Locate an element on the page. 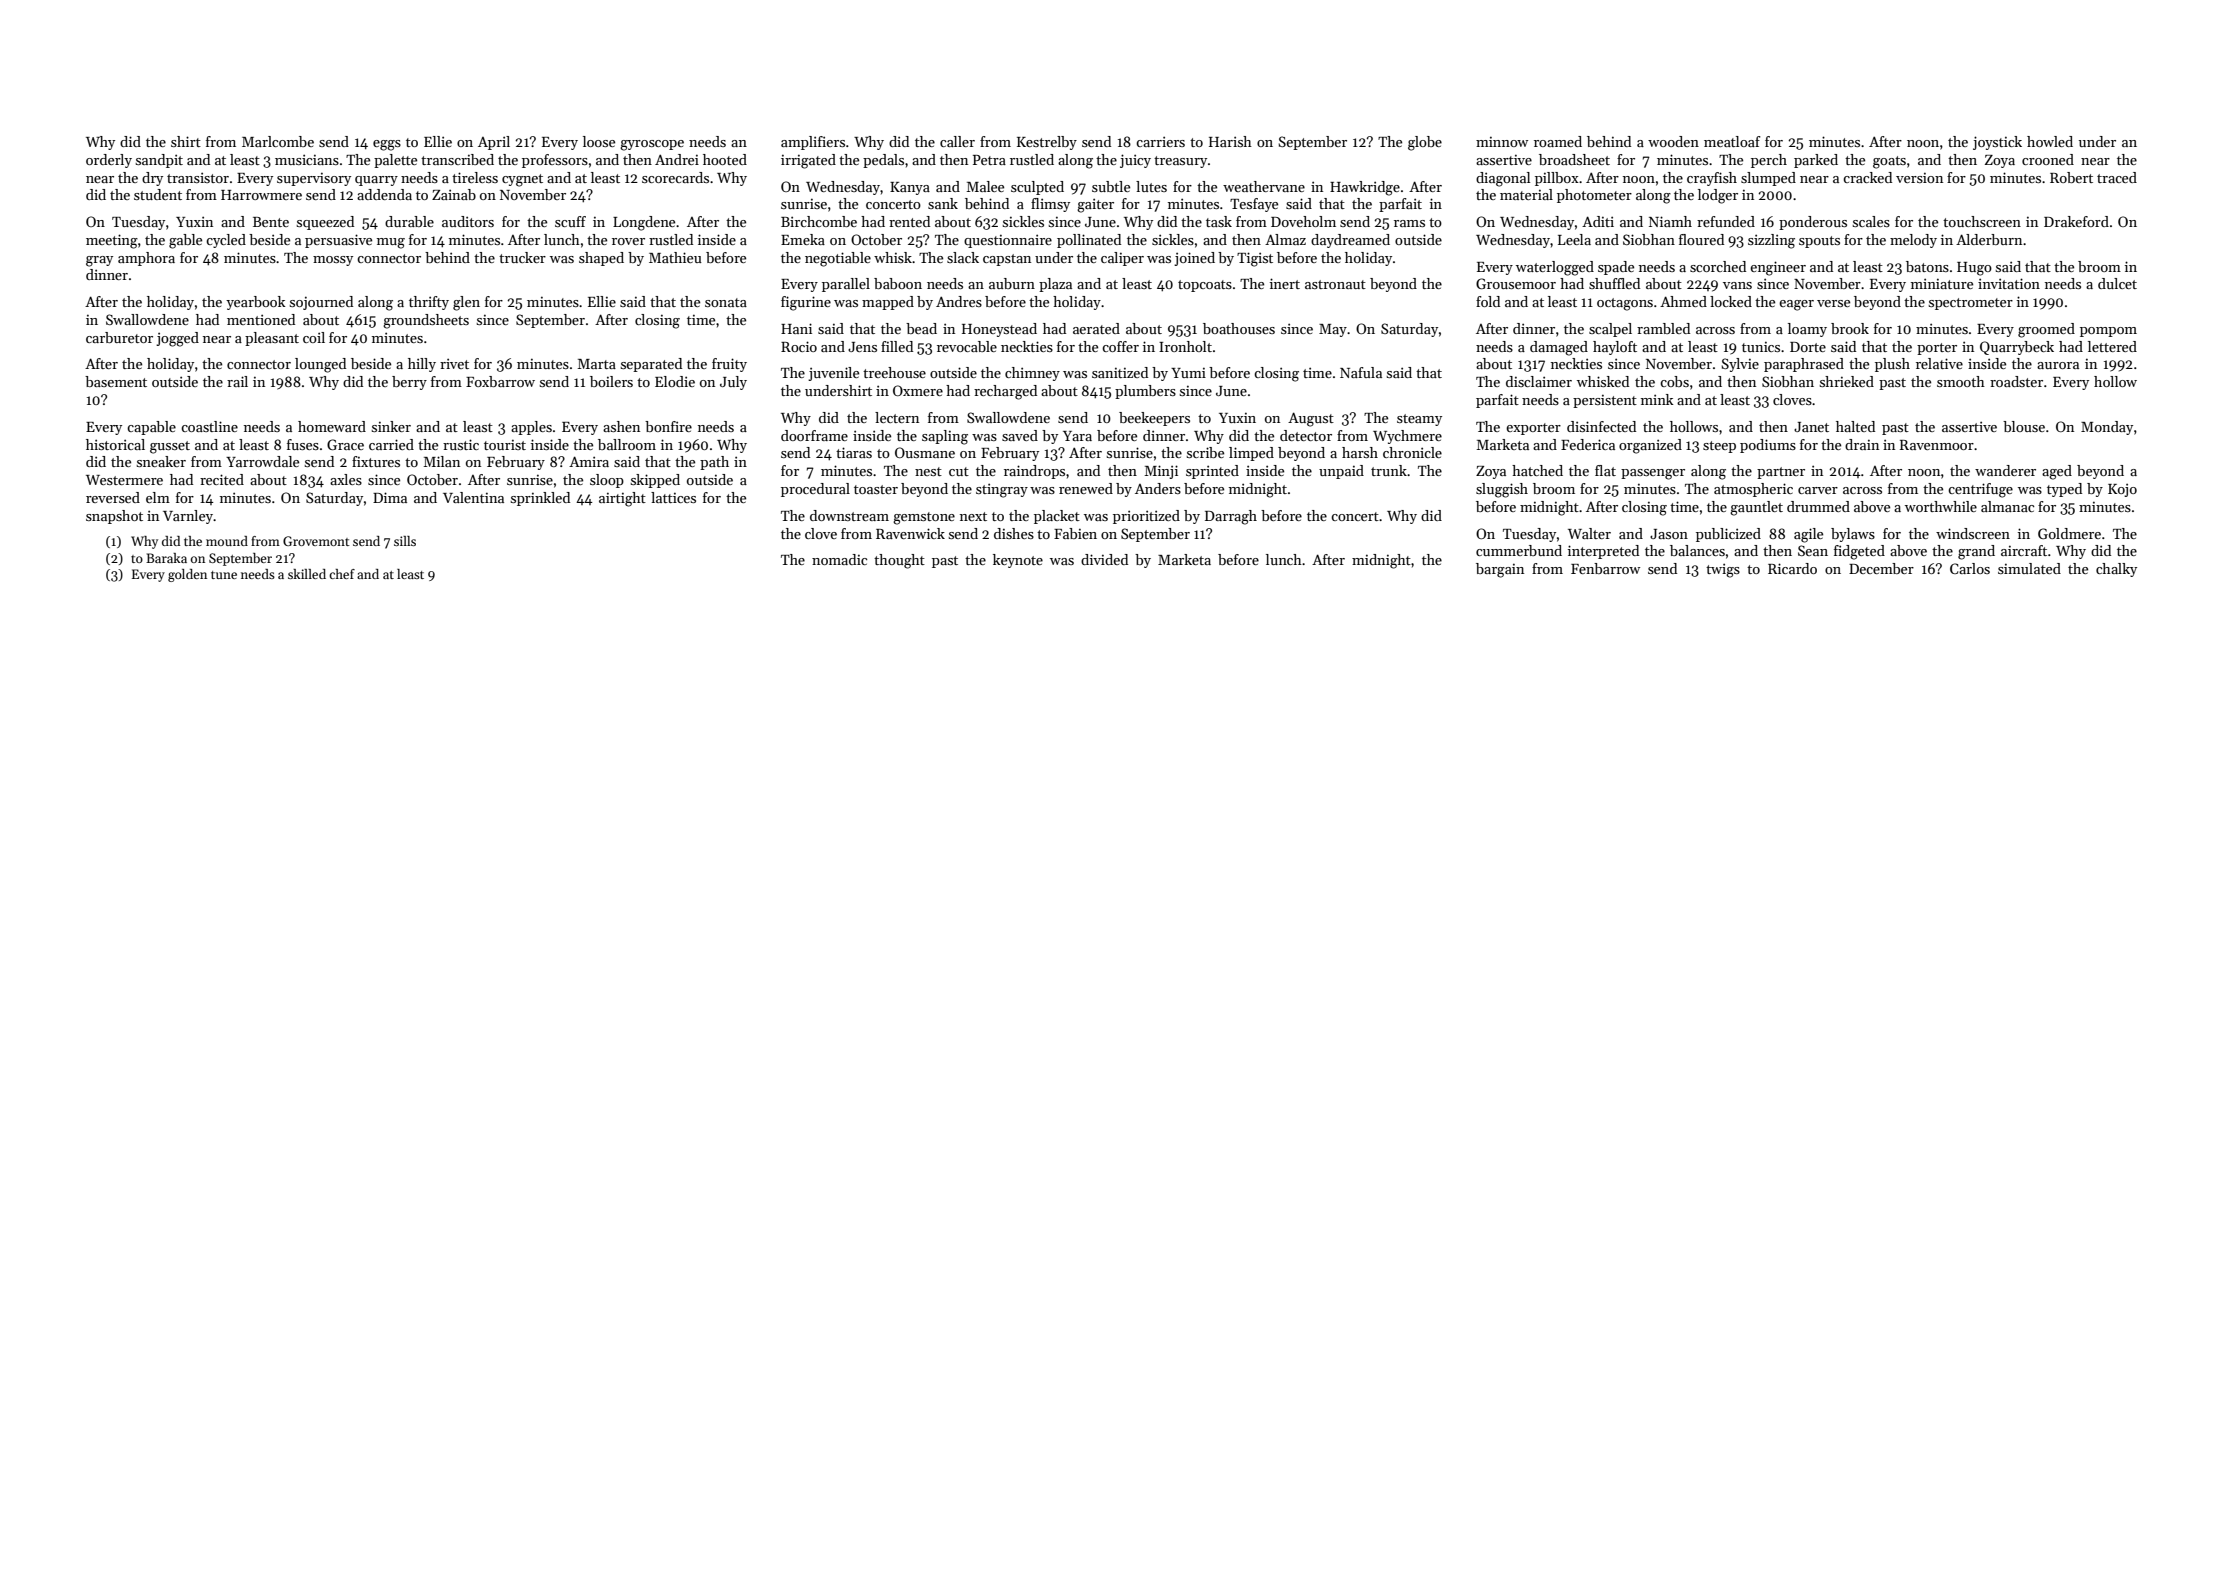  Drakeford is located at coordinates (2076, 221).
